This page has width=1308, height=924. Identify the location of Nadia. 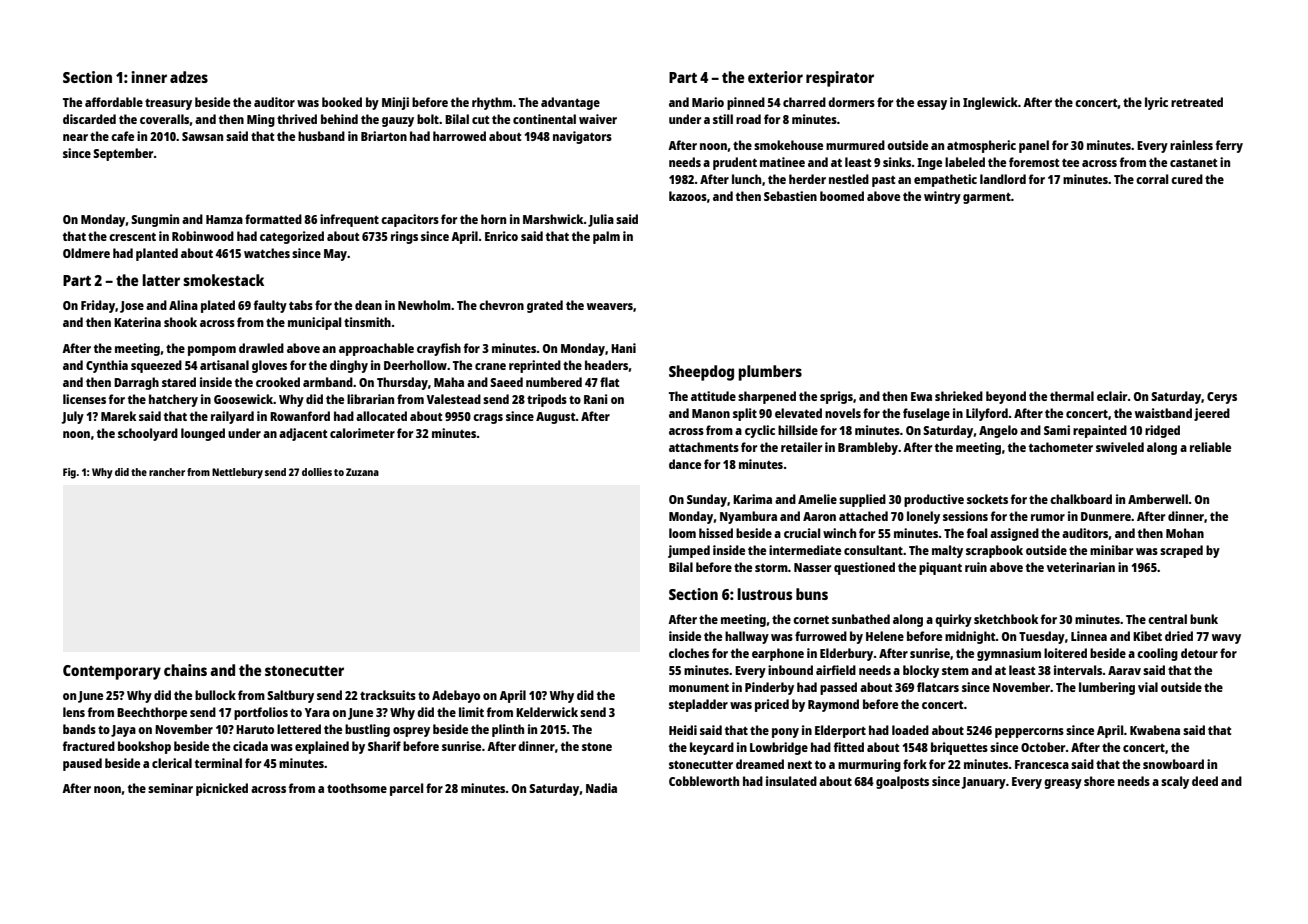
(601, 788).
